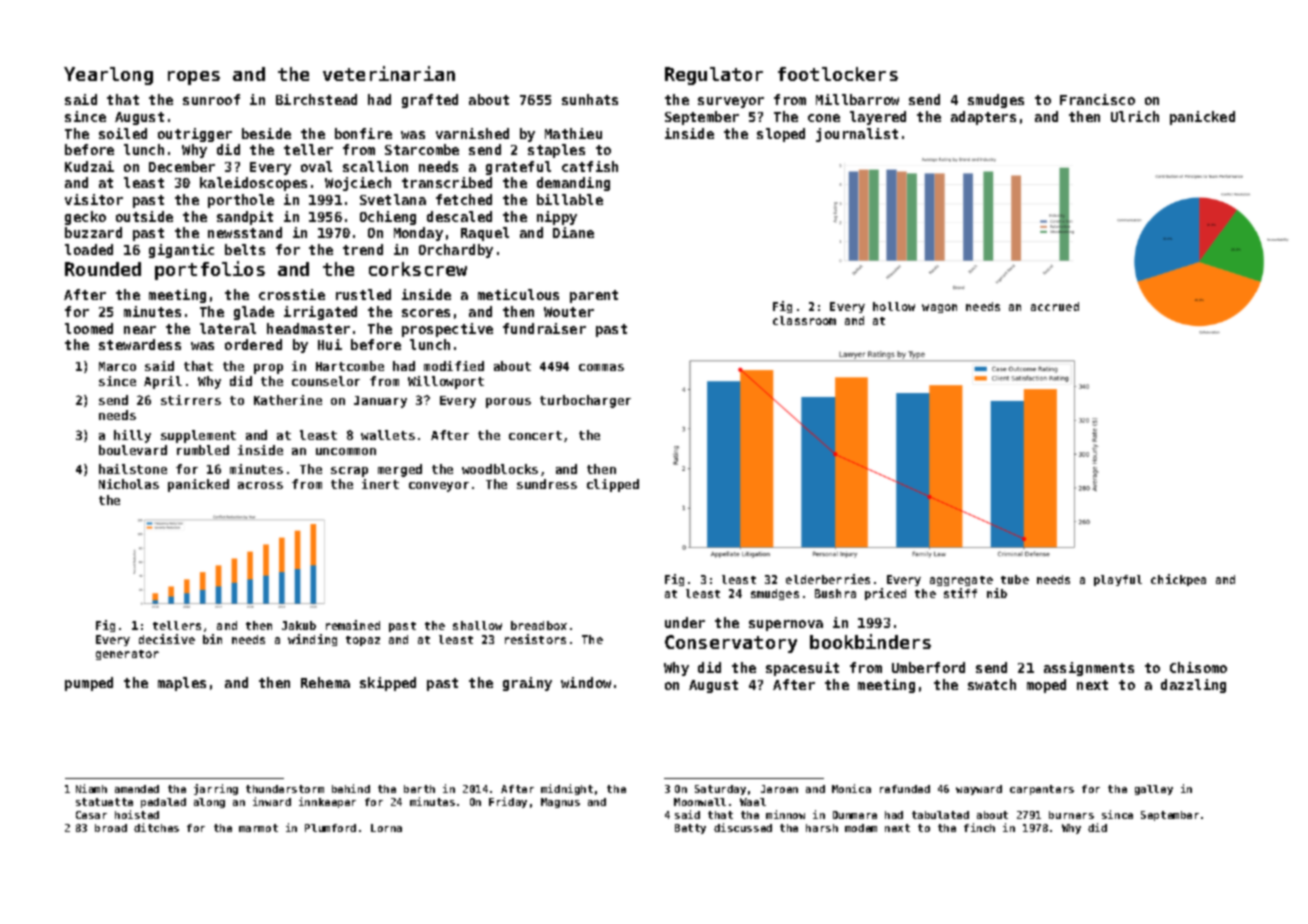 The height and width of the page is (924, 1308). What do you see at coordinates (380, 484) in the page?
I see `inert` at bounding box center [380, 484].
